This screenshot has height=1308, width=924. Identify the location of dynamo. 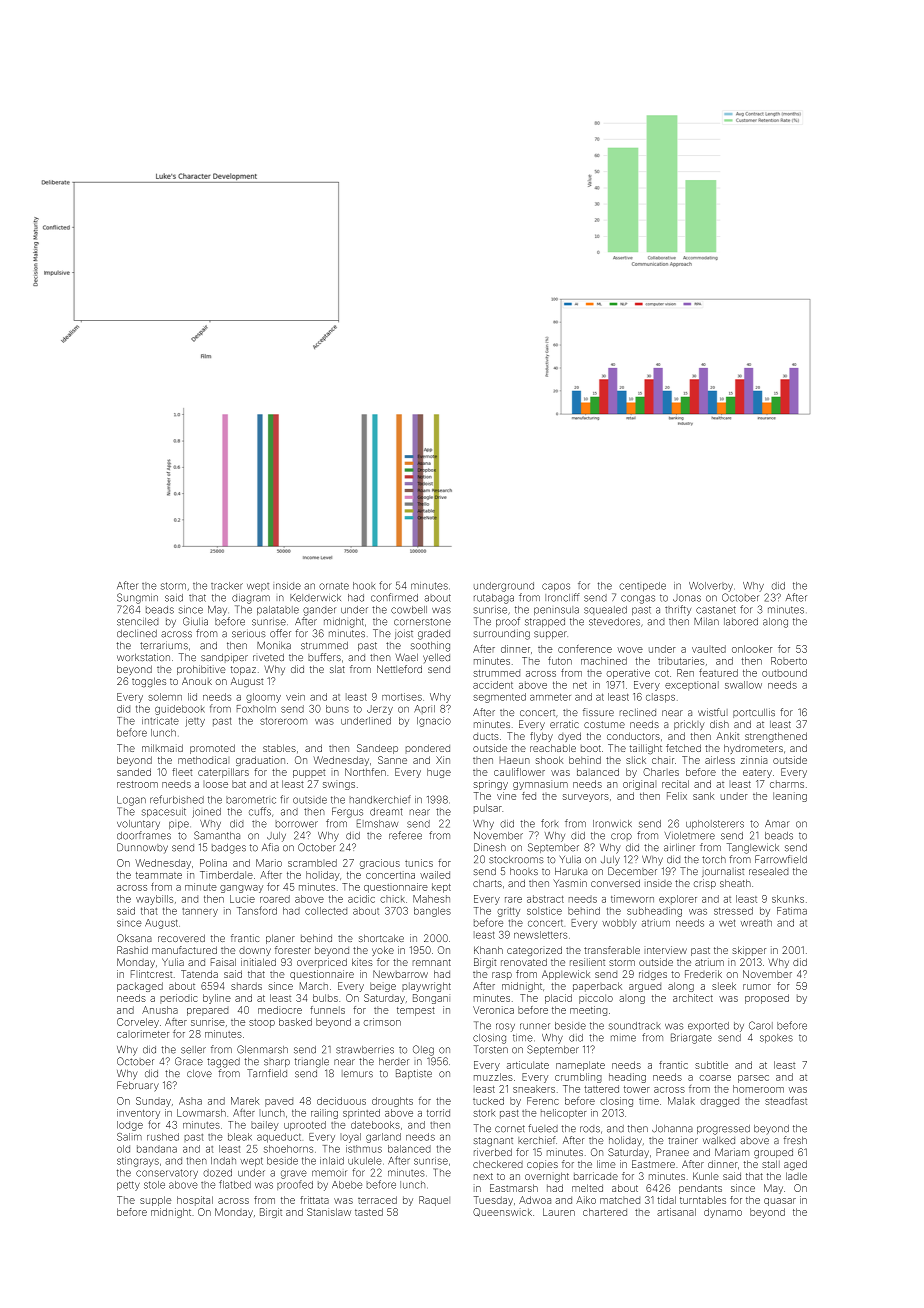
(723, 1213).
